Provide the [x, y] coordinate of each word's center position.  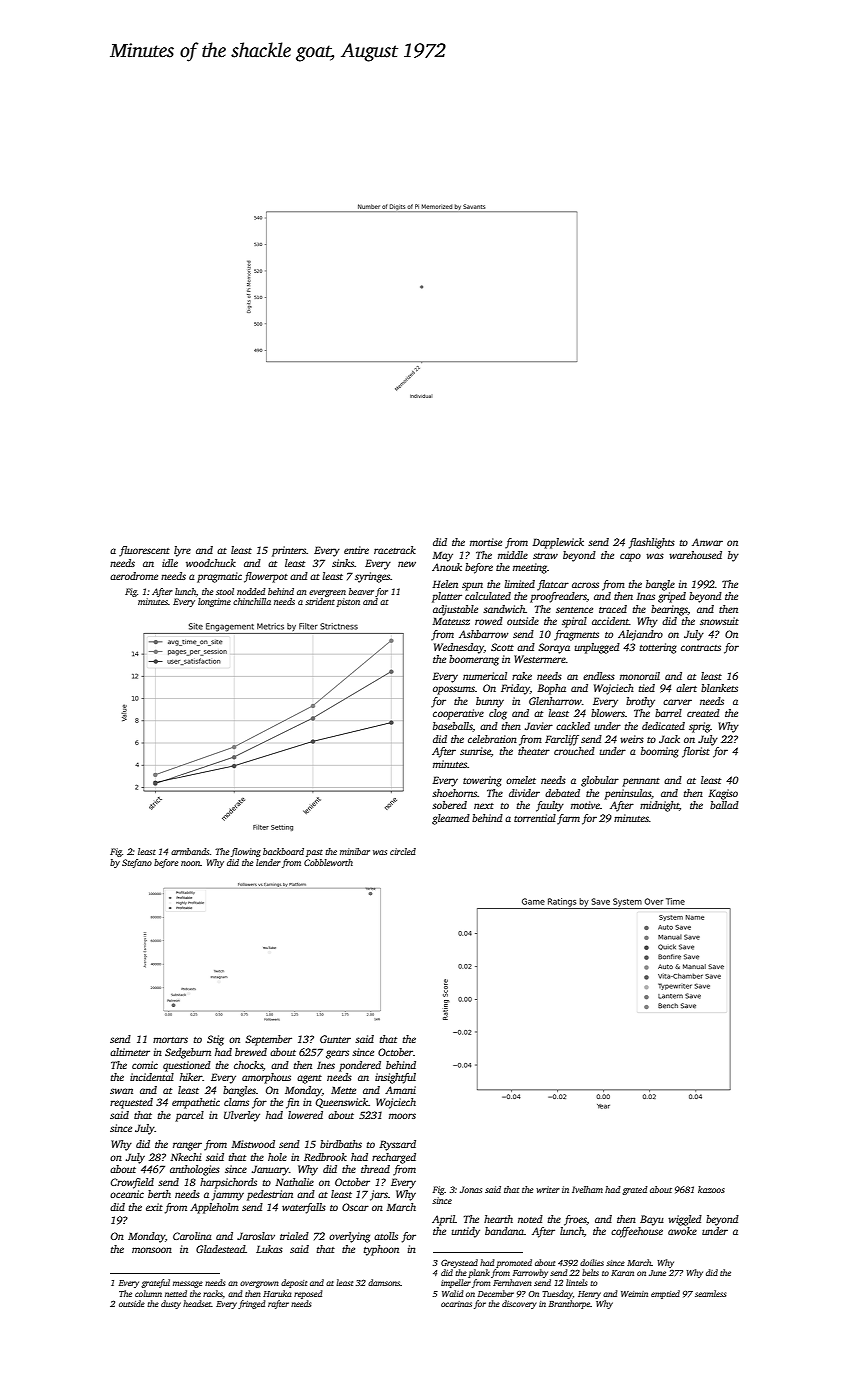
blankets [719, 688]
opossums [454, 690]
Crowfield [132, 1183]
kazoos [711, 1189]
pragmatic [219, 577]
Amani [400, 1090]
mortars [170, 1040]
